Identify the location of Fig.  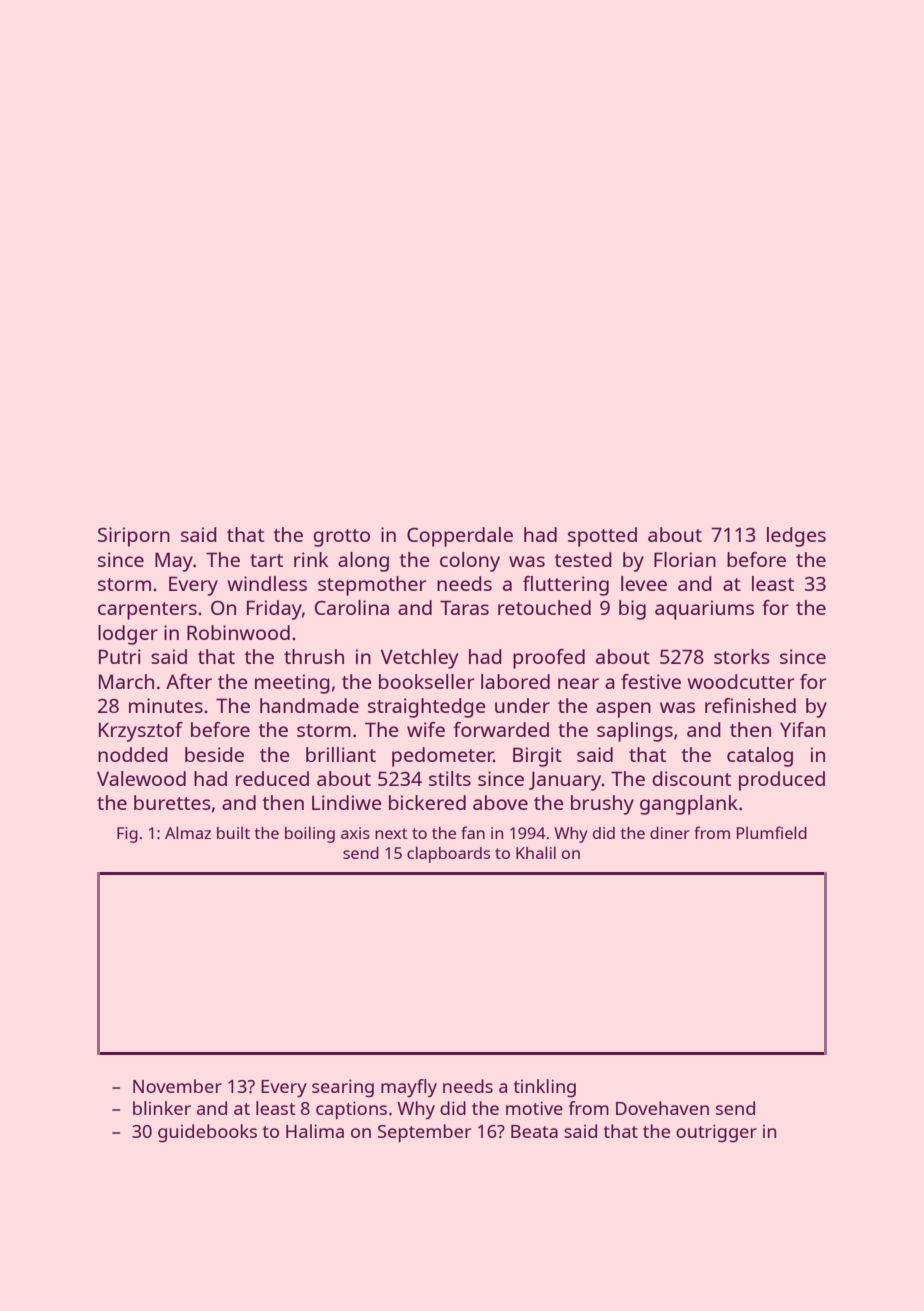
(127, 835).
